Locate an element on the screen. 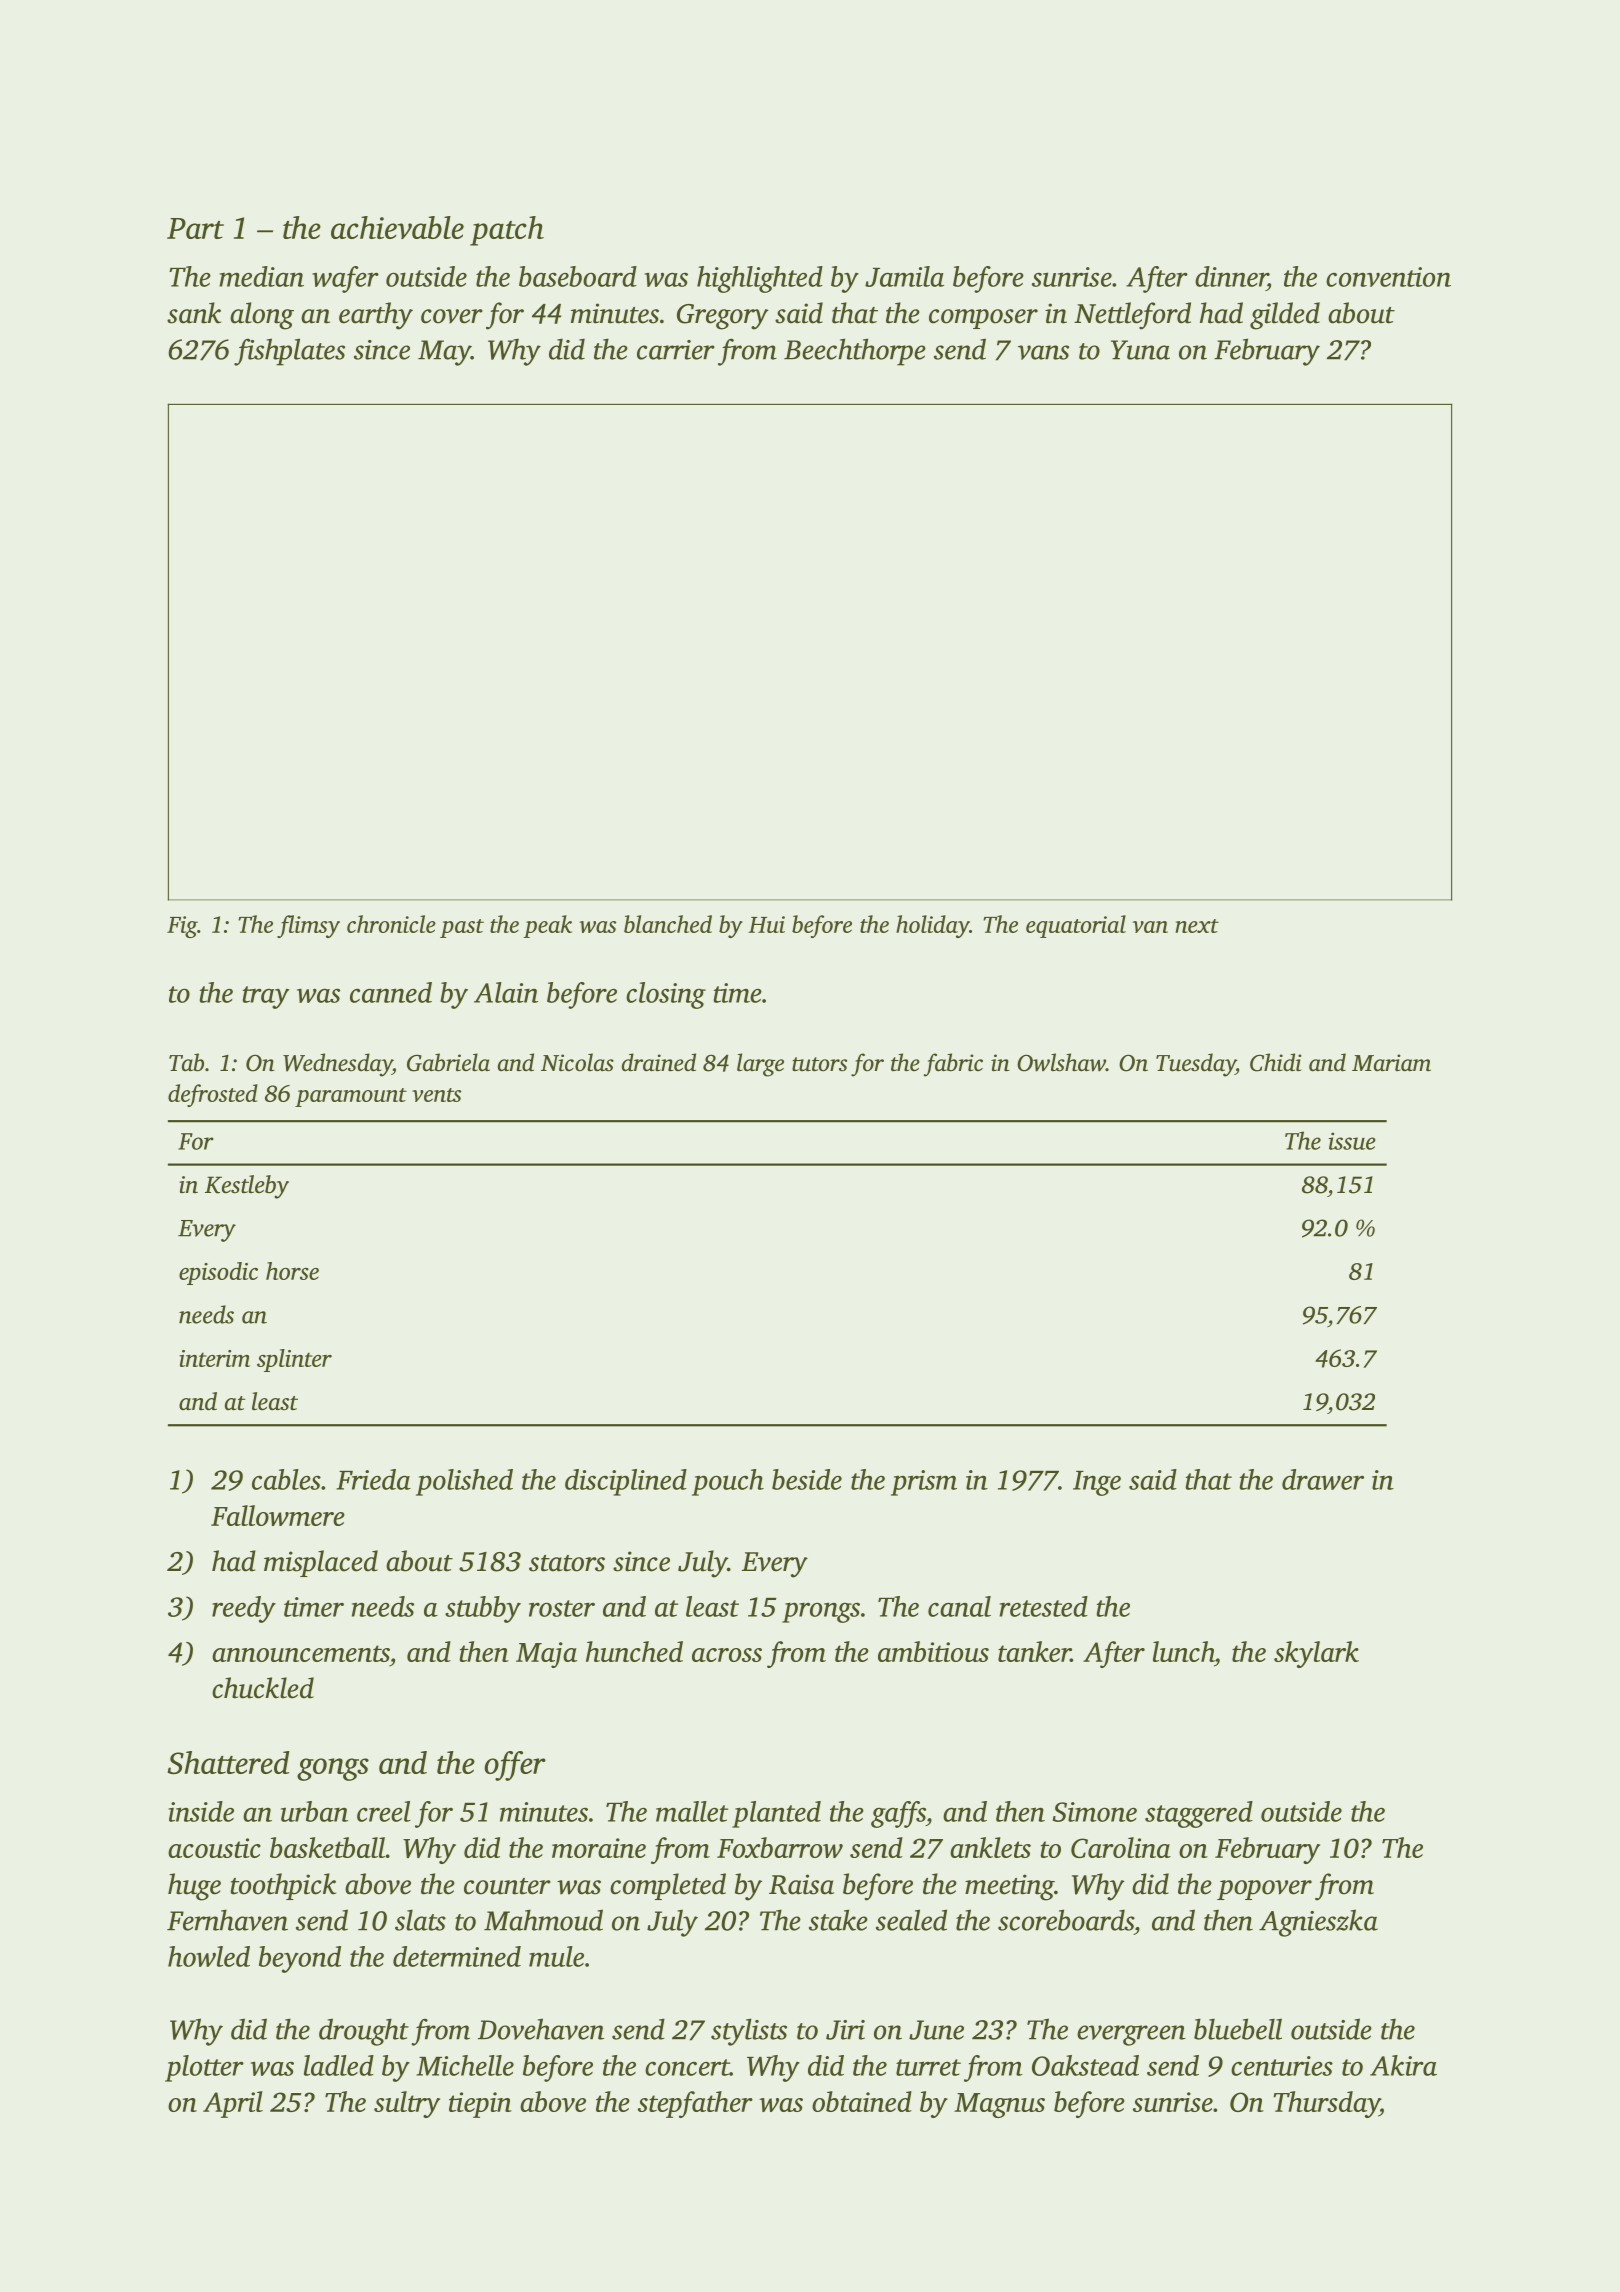 The height and width of the screenshot is (2292, 1620). next is located at coordinates (1197, 926).
